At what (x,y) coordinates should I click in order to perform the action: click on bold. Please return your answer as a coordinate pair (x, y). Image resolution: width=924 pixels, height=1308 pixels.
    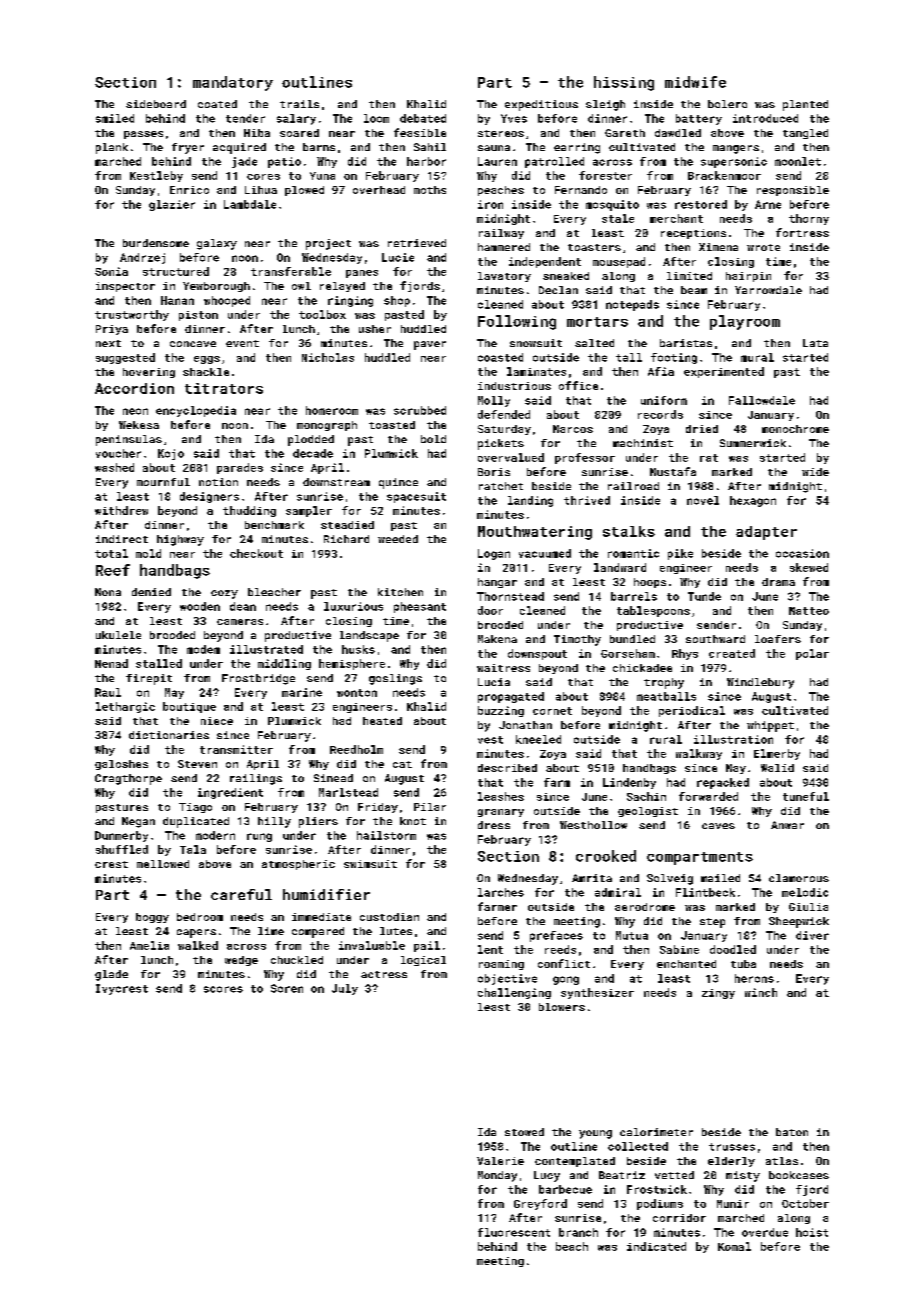
    Looking at the image, I should click on (433, 439).
